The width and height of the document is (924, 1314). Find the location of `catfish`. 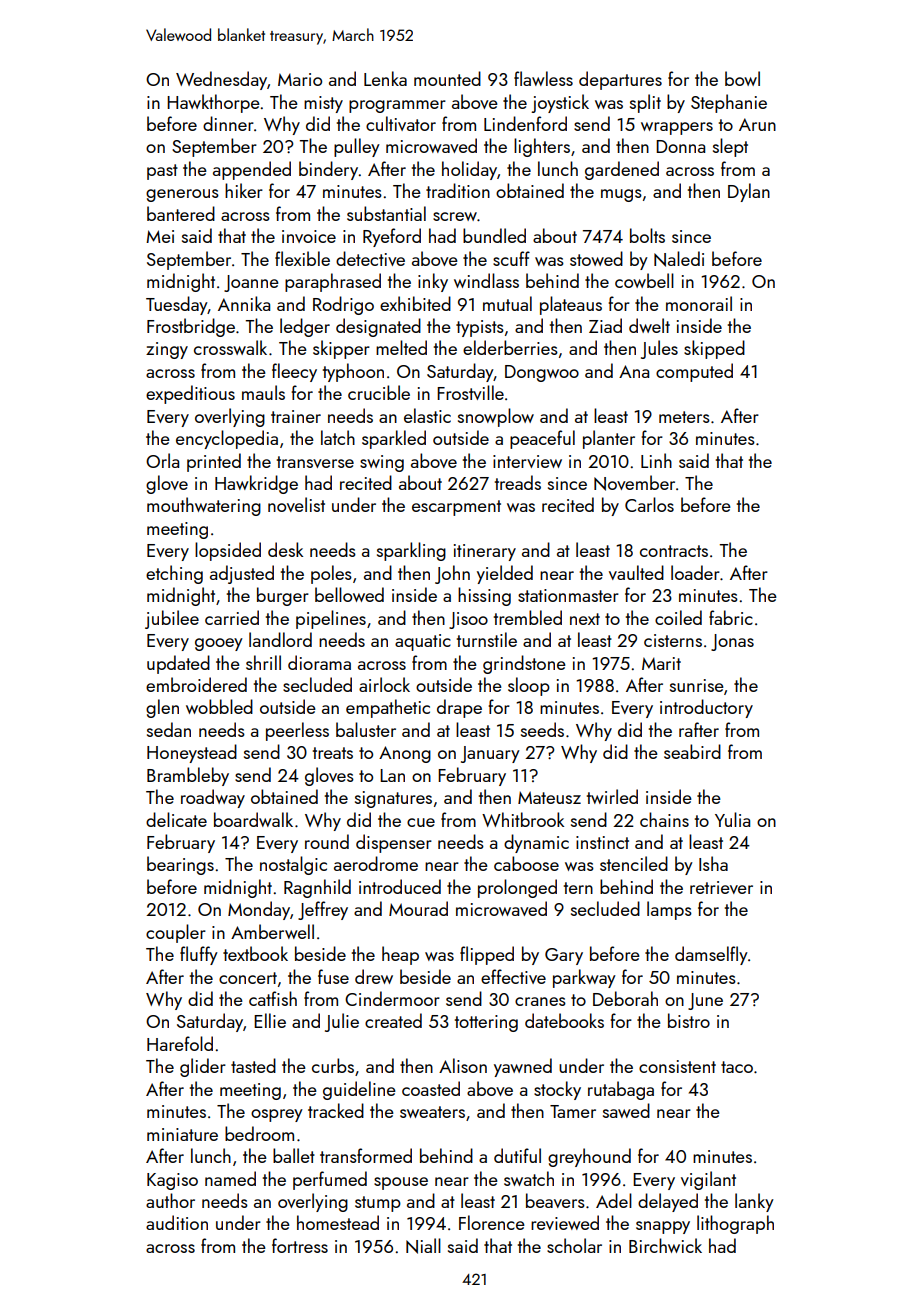

catfish is located at coordinates (273, 998).
